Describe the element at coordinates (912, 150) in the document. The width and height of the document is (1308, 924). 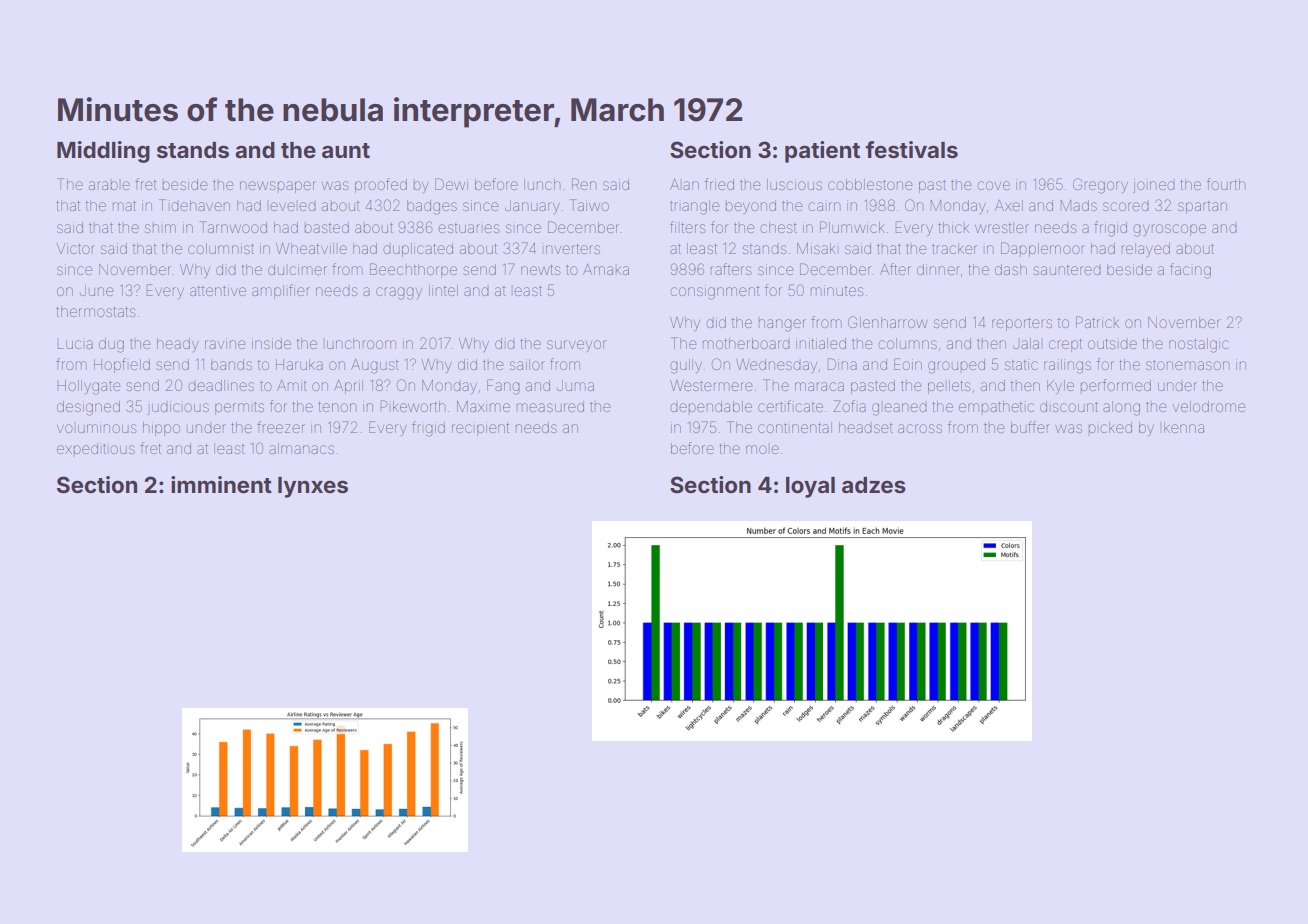
I see `festivals` at that location.
